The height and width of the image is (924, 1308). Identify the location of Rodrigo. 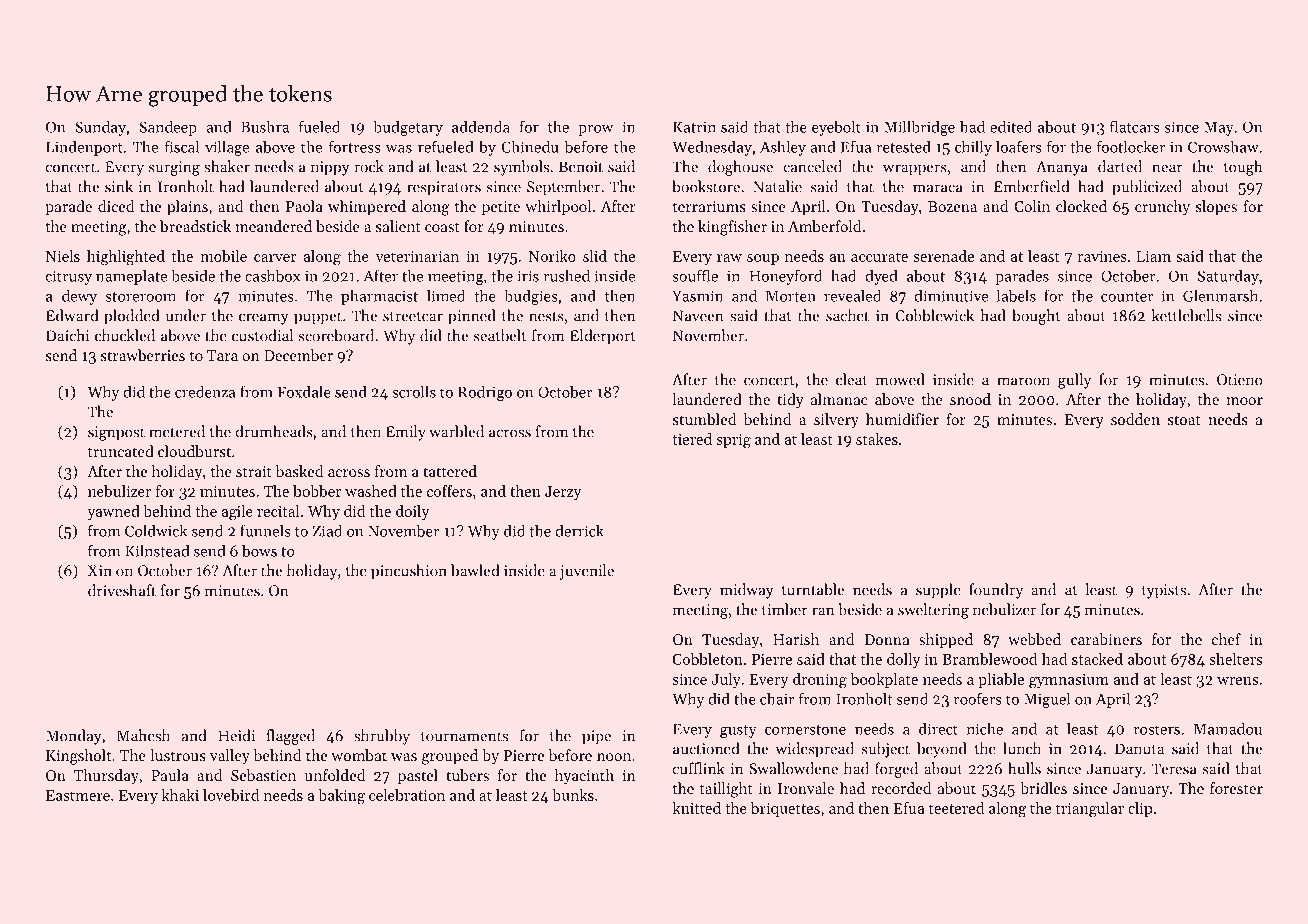
(485, 393).
